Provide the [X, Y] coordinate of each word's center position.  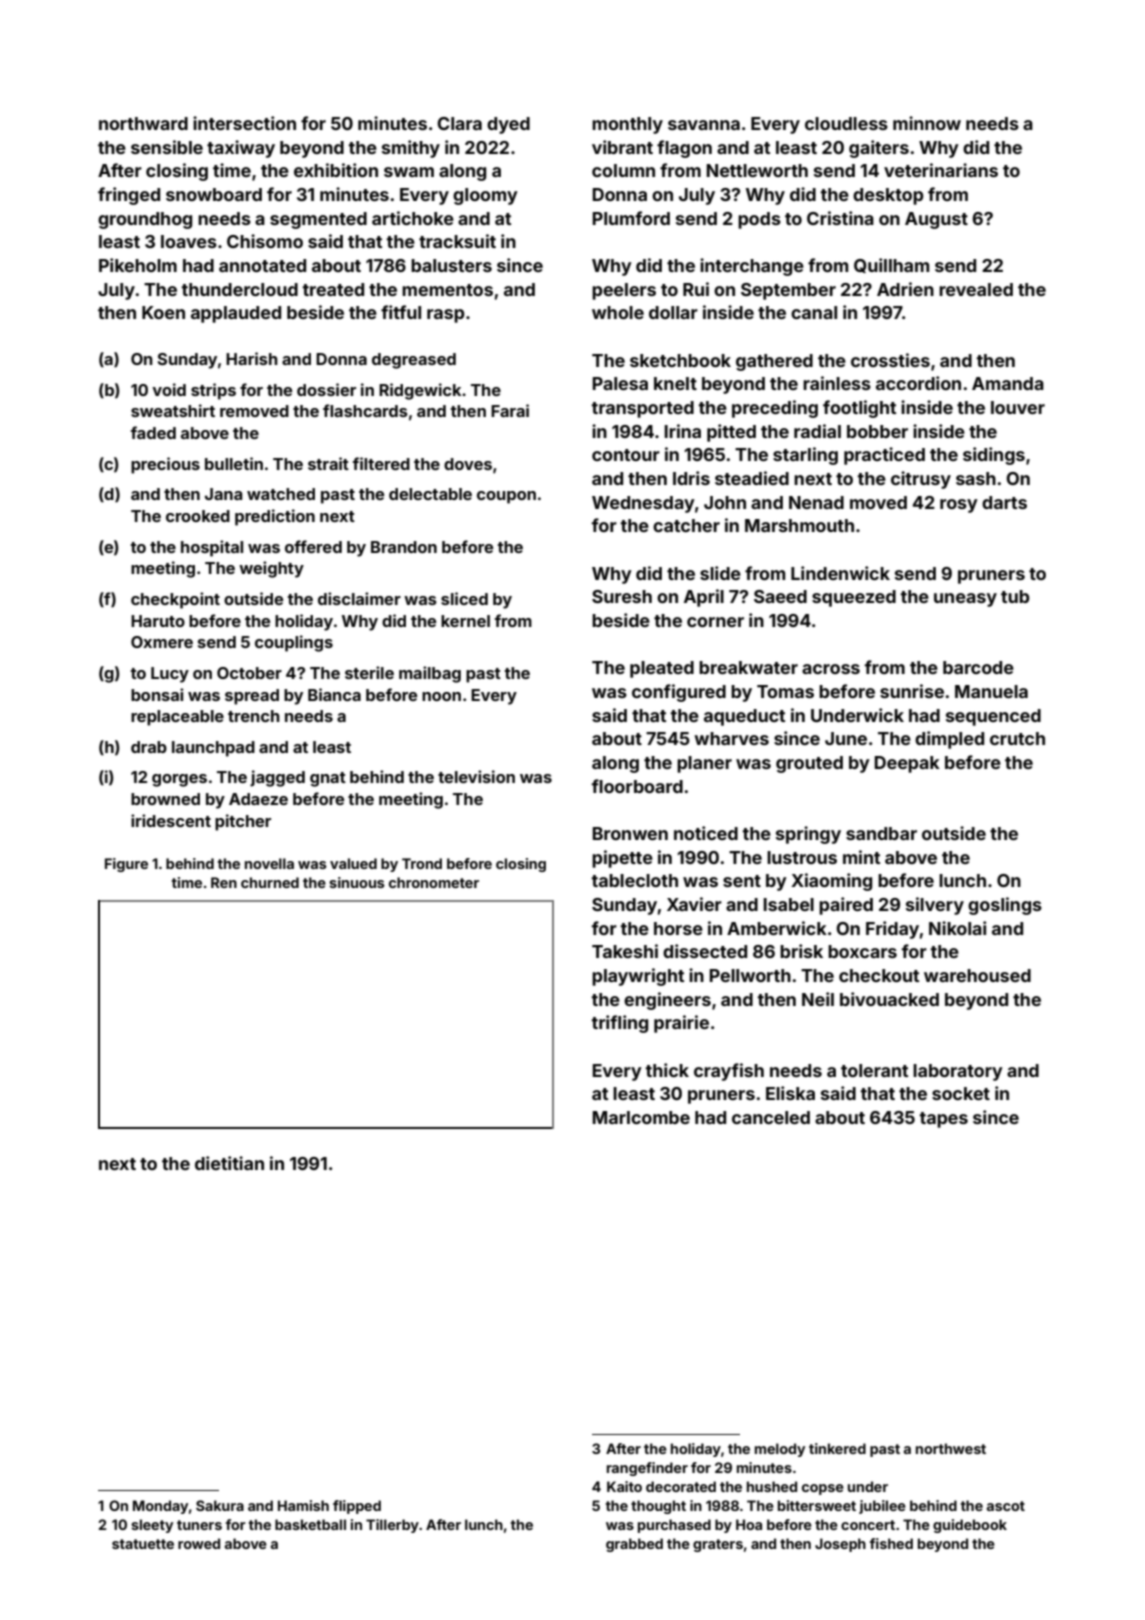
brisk [801, 951]
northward [143, 123]
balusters [451, 265]
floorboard [637, 786]
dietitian [229, 1163]
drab [149, 747]
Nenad [816, 502]
